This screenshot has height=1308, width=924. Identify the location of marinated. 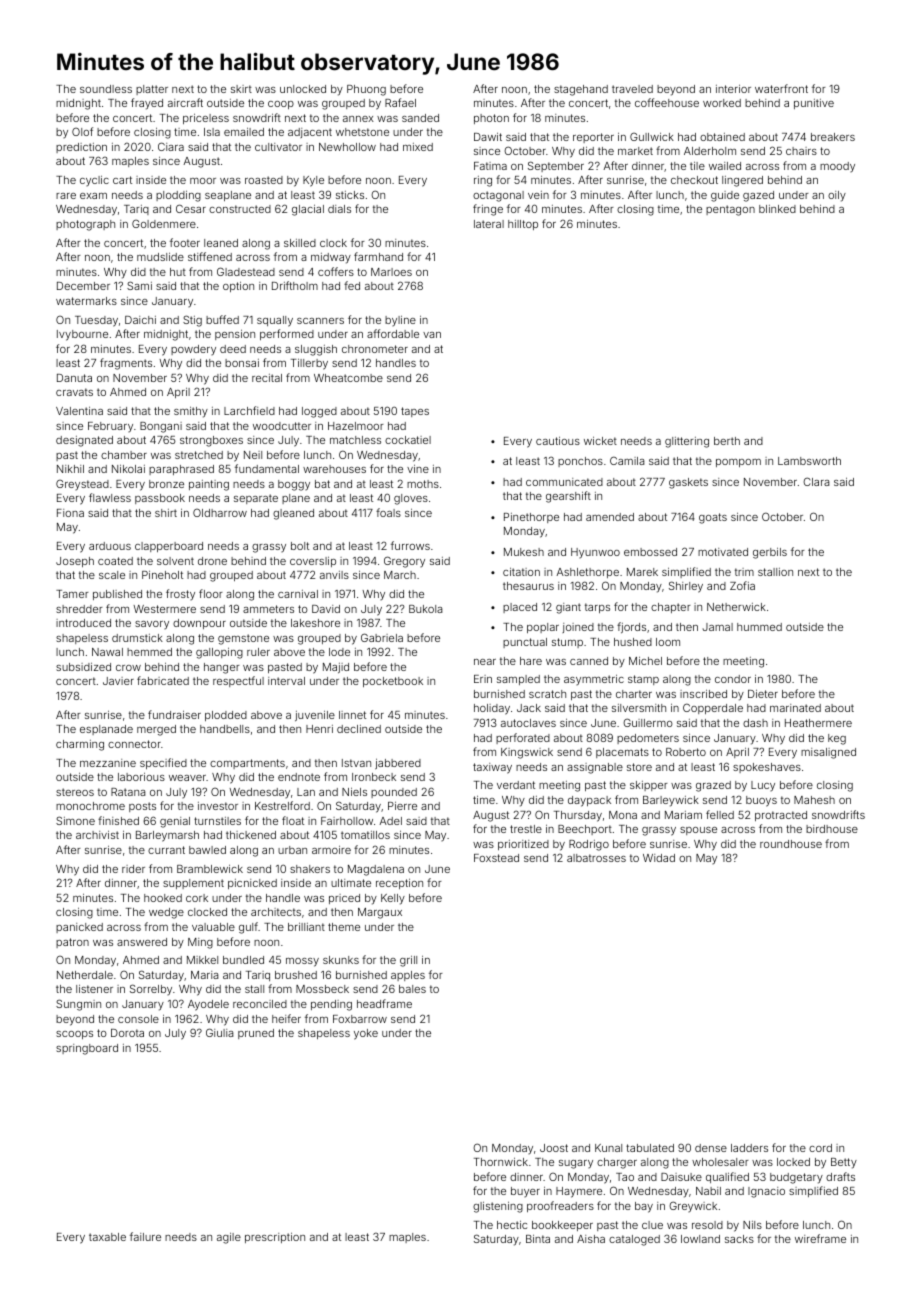
(795, 708).
